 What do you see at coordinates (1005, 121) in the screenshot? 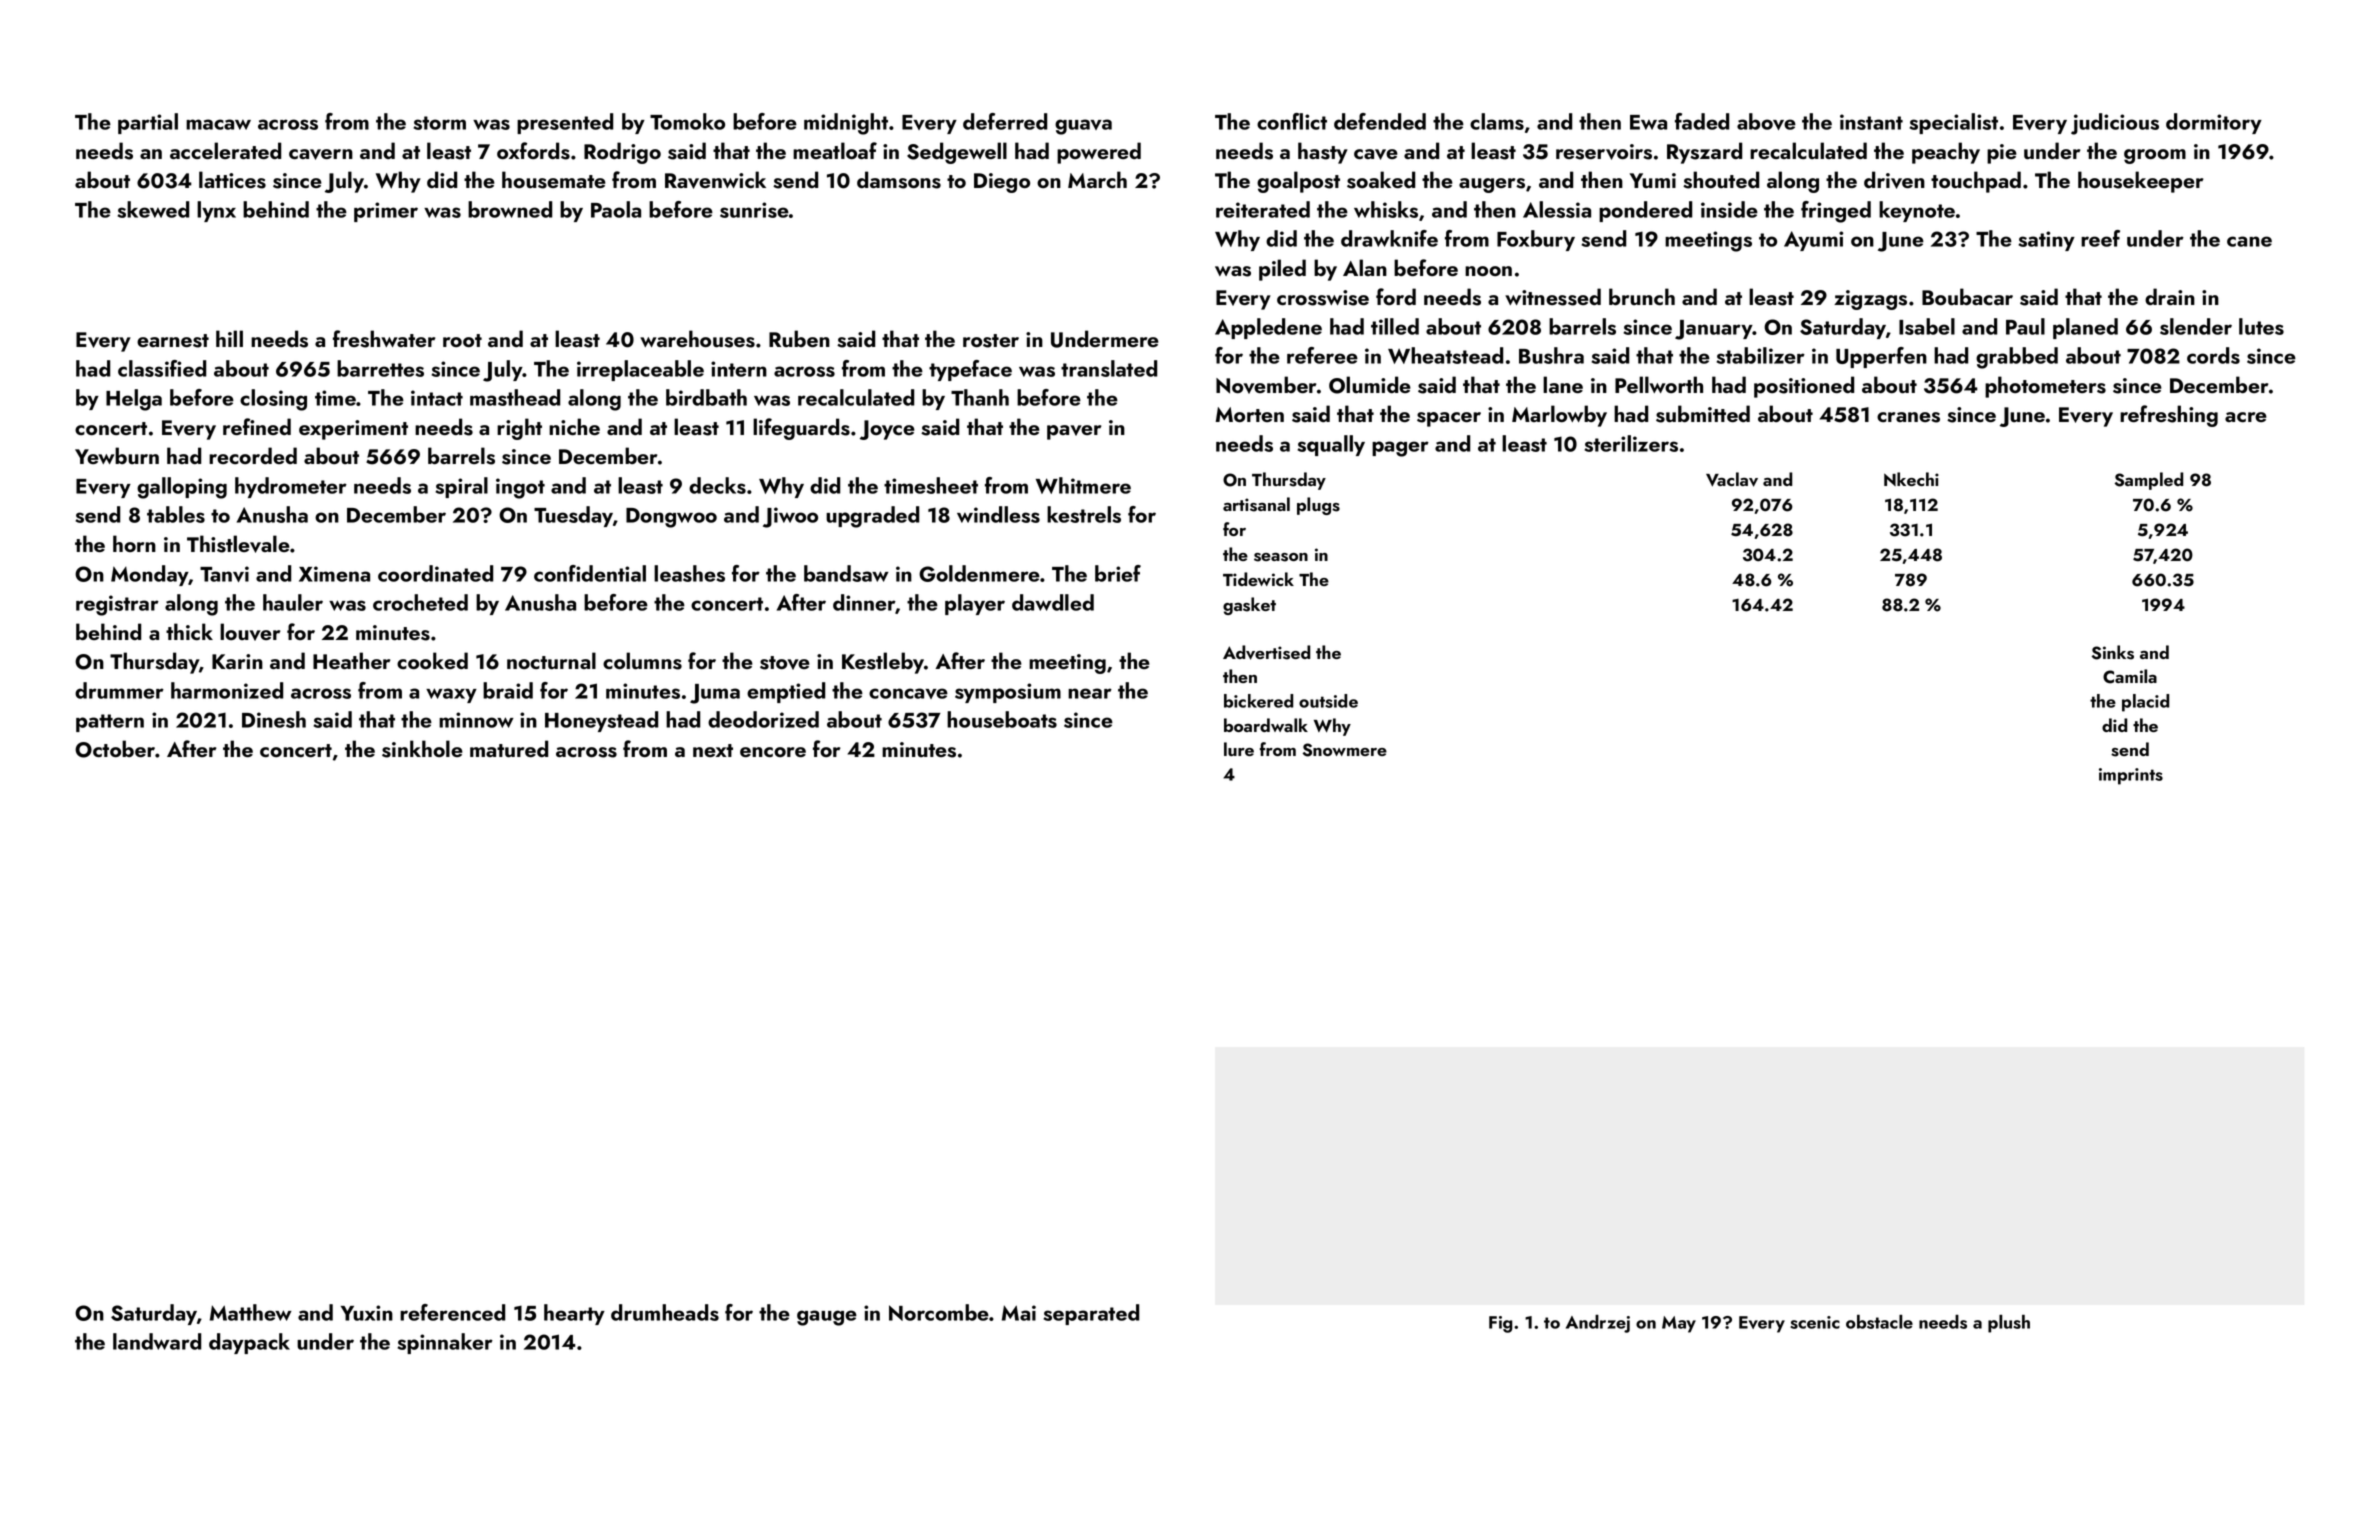
I see `deferred` at bounding box center [1005, 121].
